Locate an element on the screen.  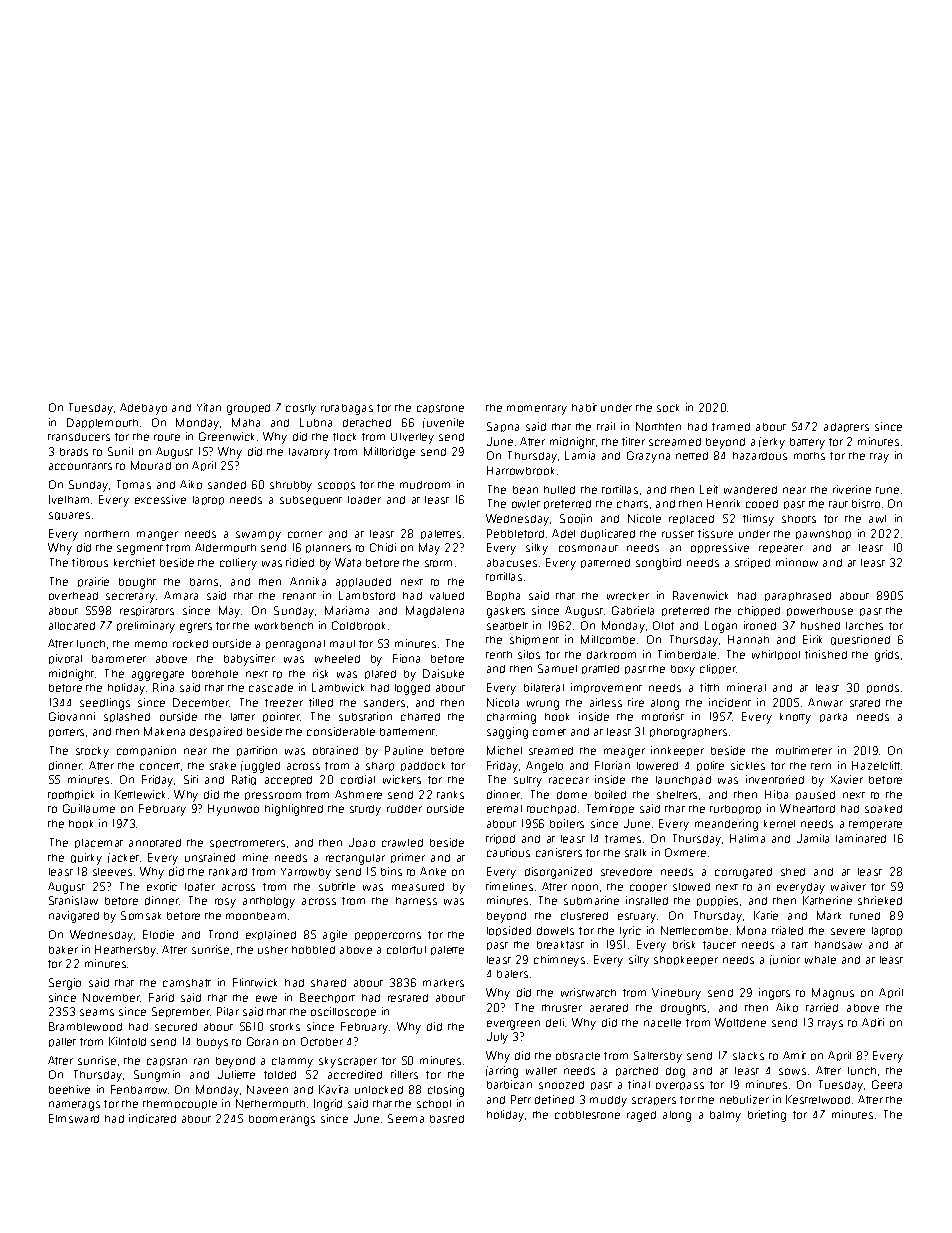
Fiona is located at coordinates (406, 658).
